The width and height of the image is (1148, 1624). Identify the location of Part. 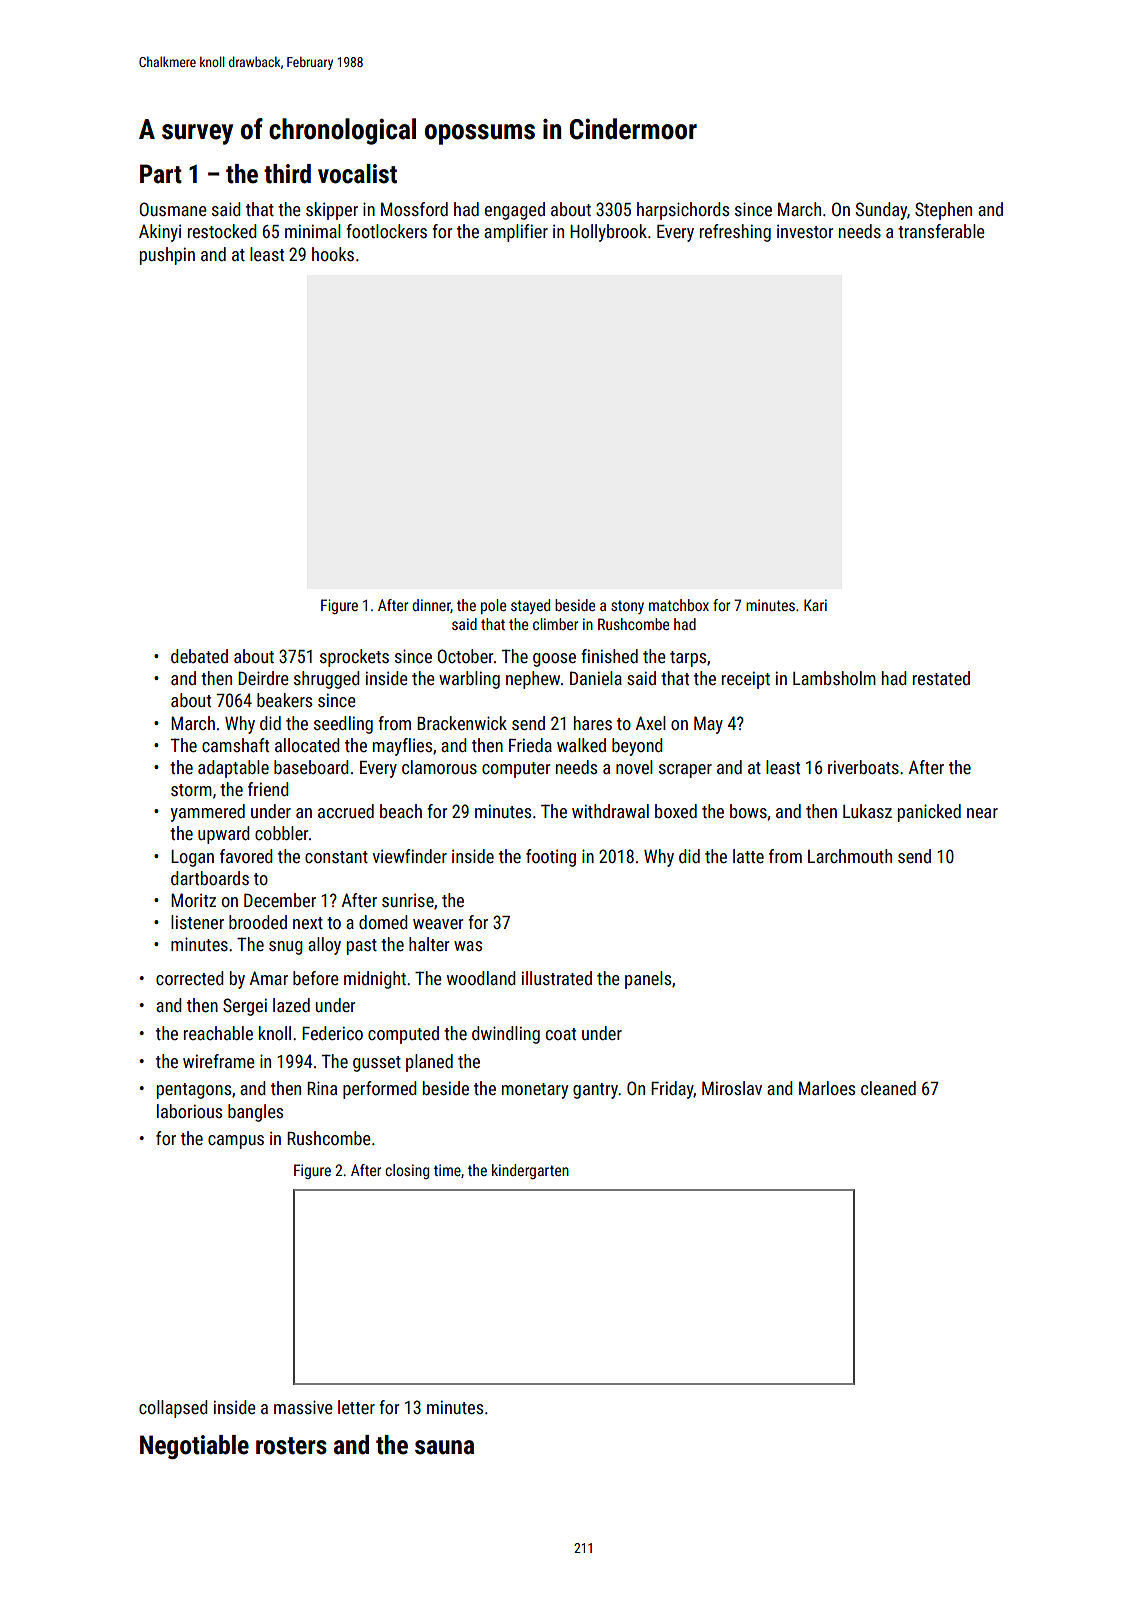
(161, 174).
